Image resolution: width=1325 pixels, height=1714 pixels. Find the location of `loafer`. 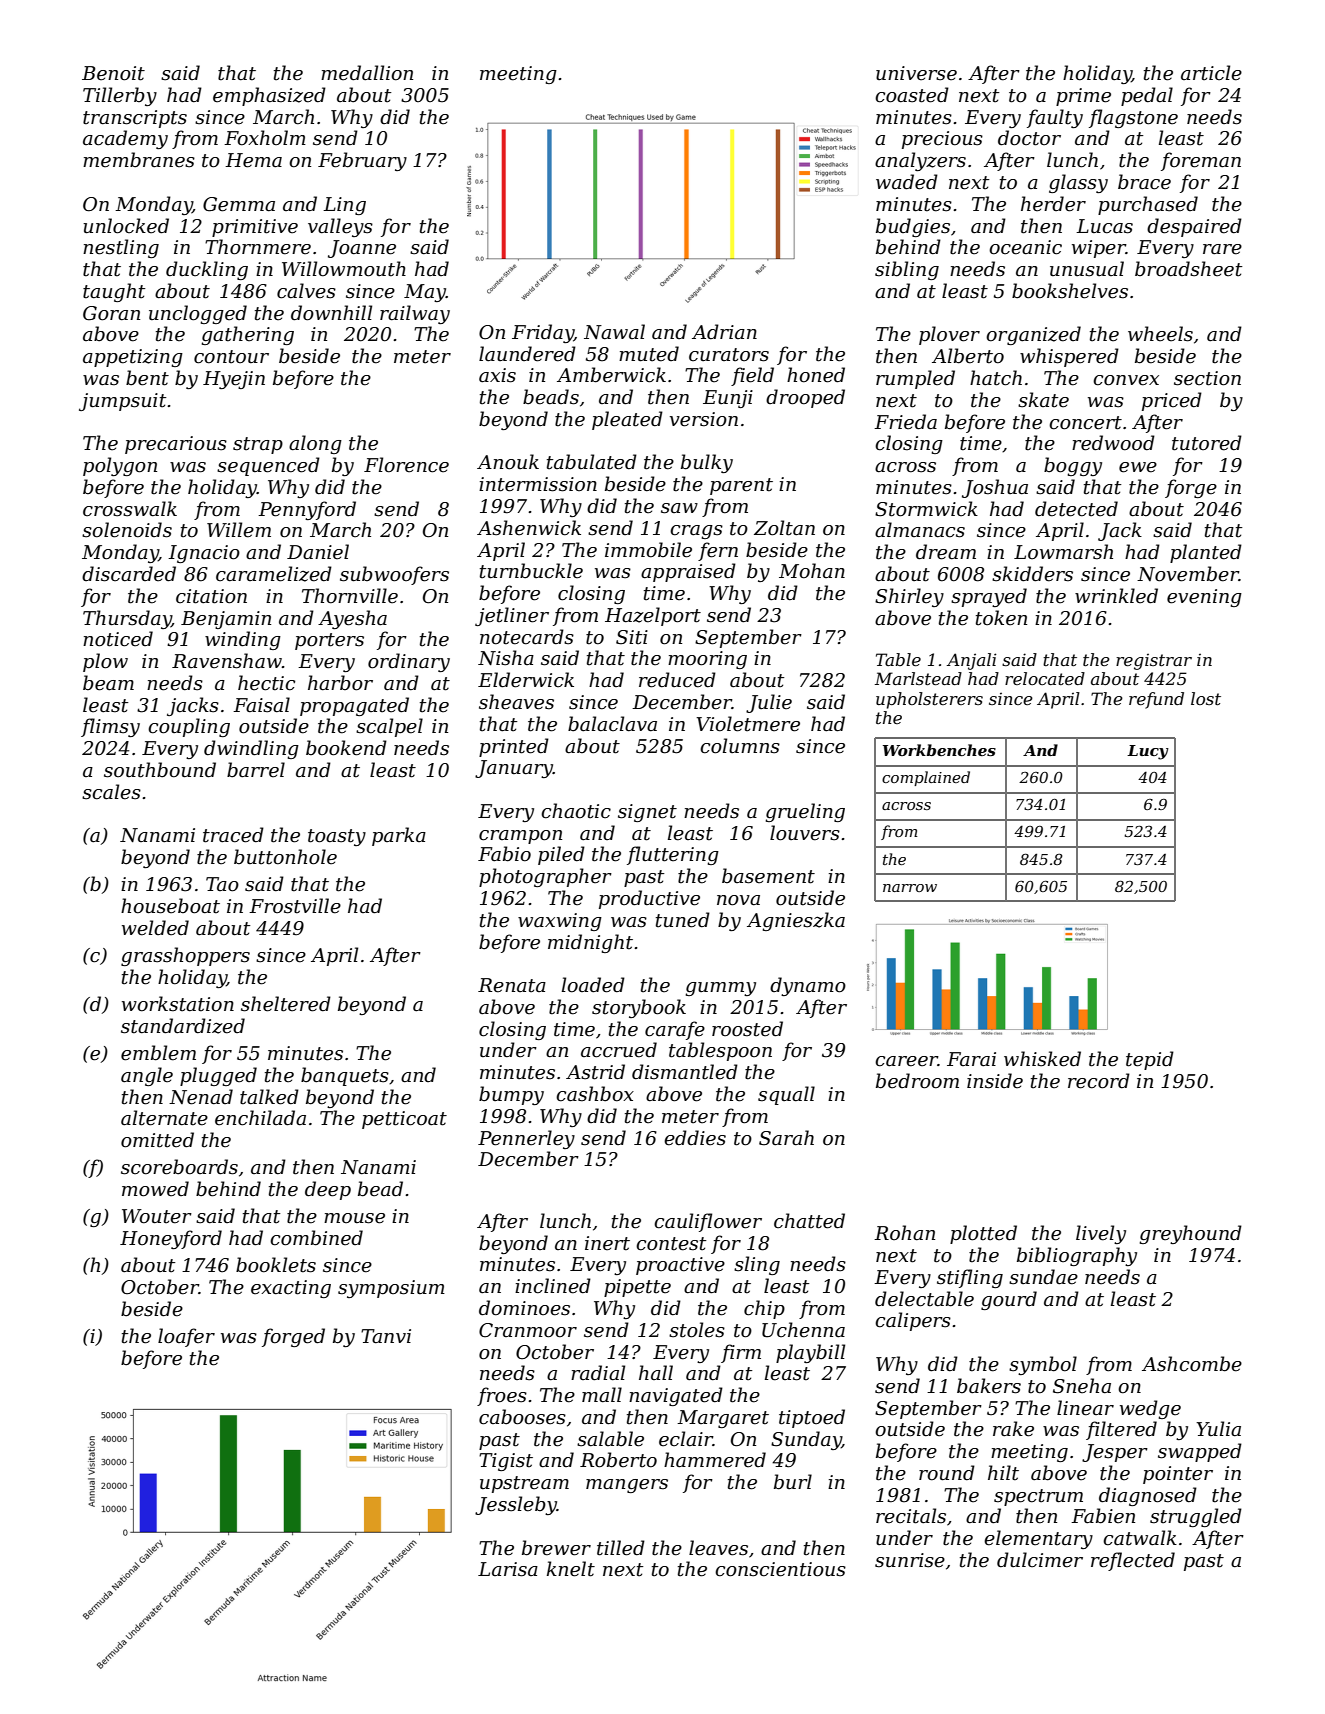

loafer is located at coordinates (186, 1337).
